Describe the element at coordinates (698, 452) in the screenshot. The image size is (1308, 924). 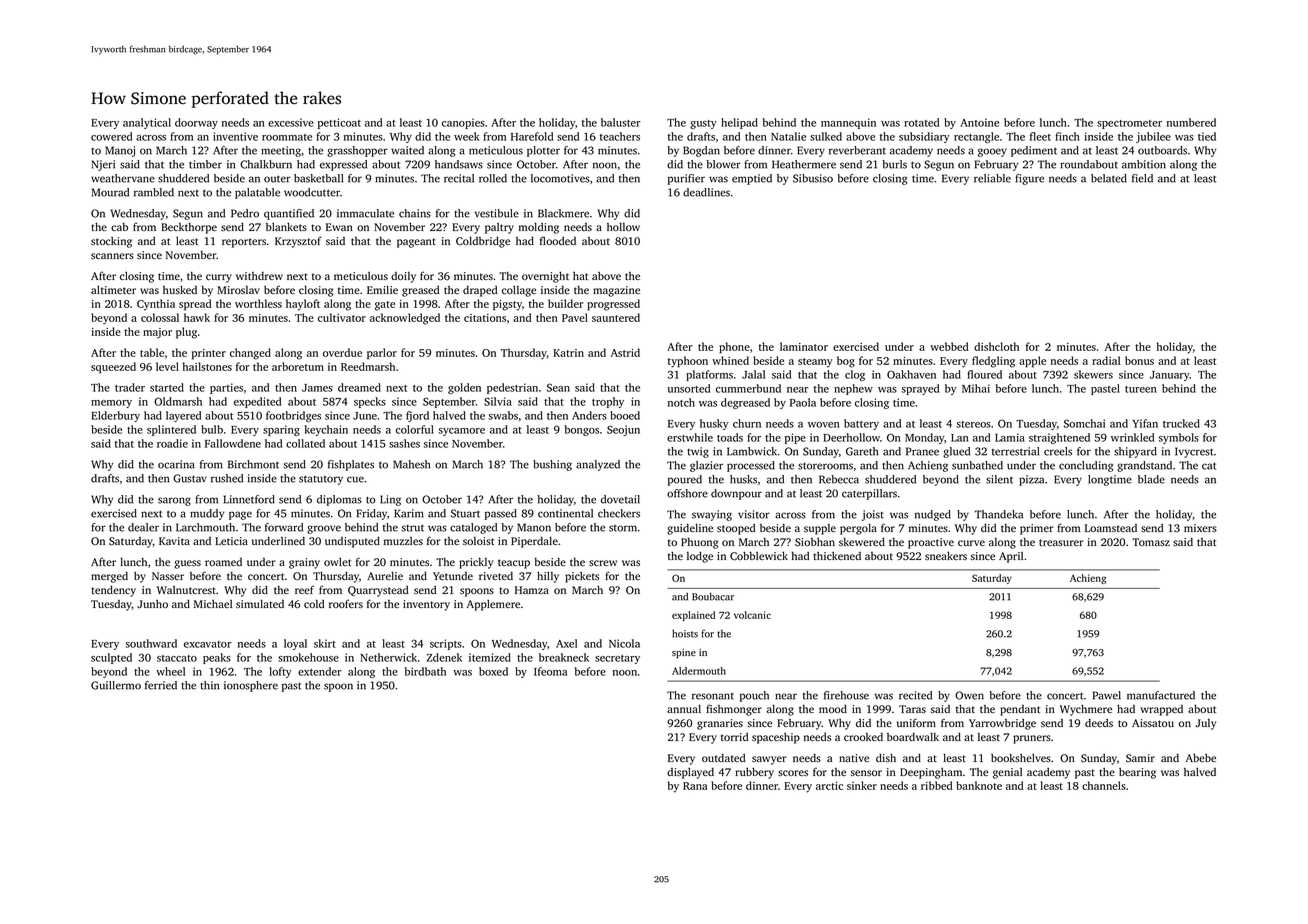
I see `twig` at that location.
